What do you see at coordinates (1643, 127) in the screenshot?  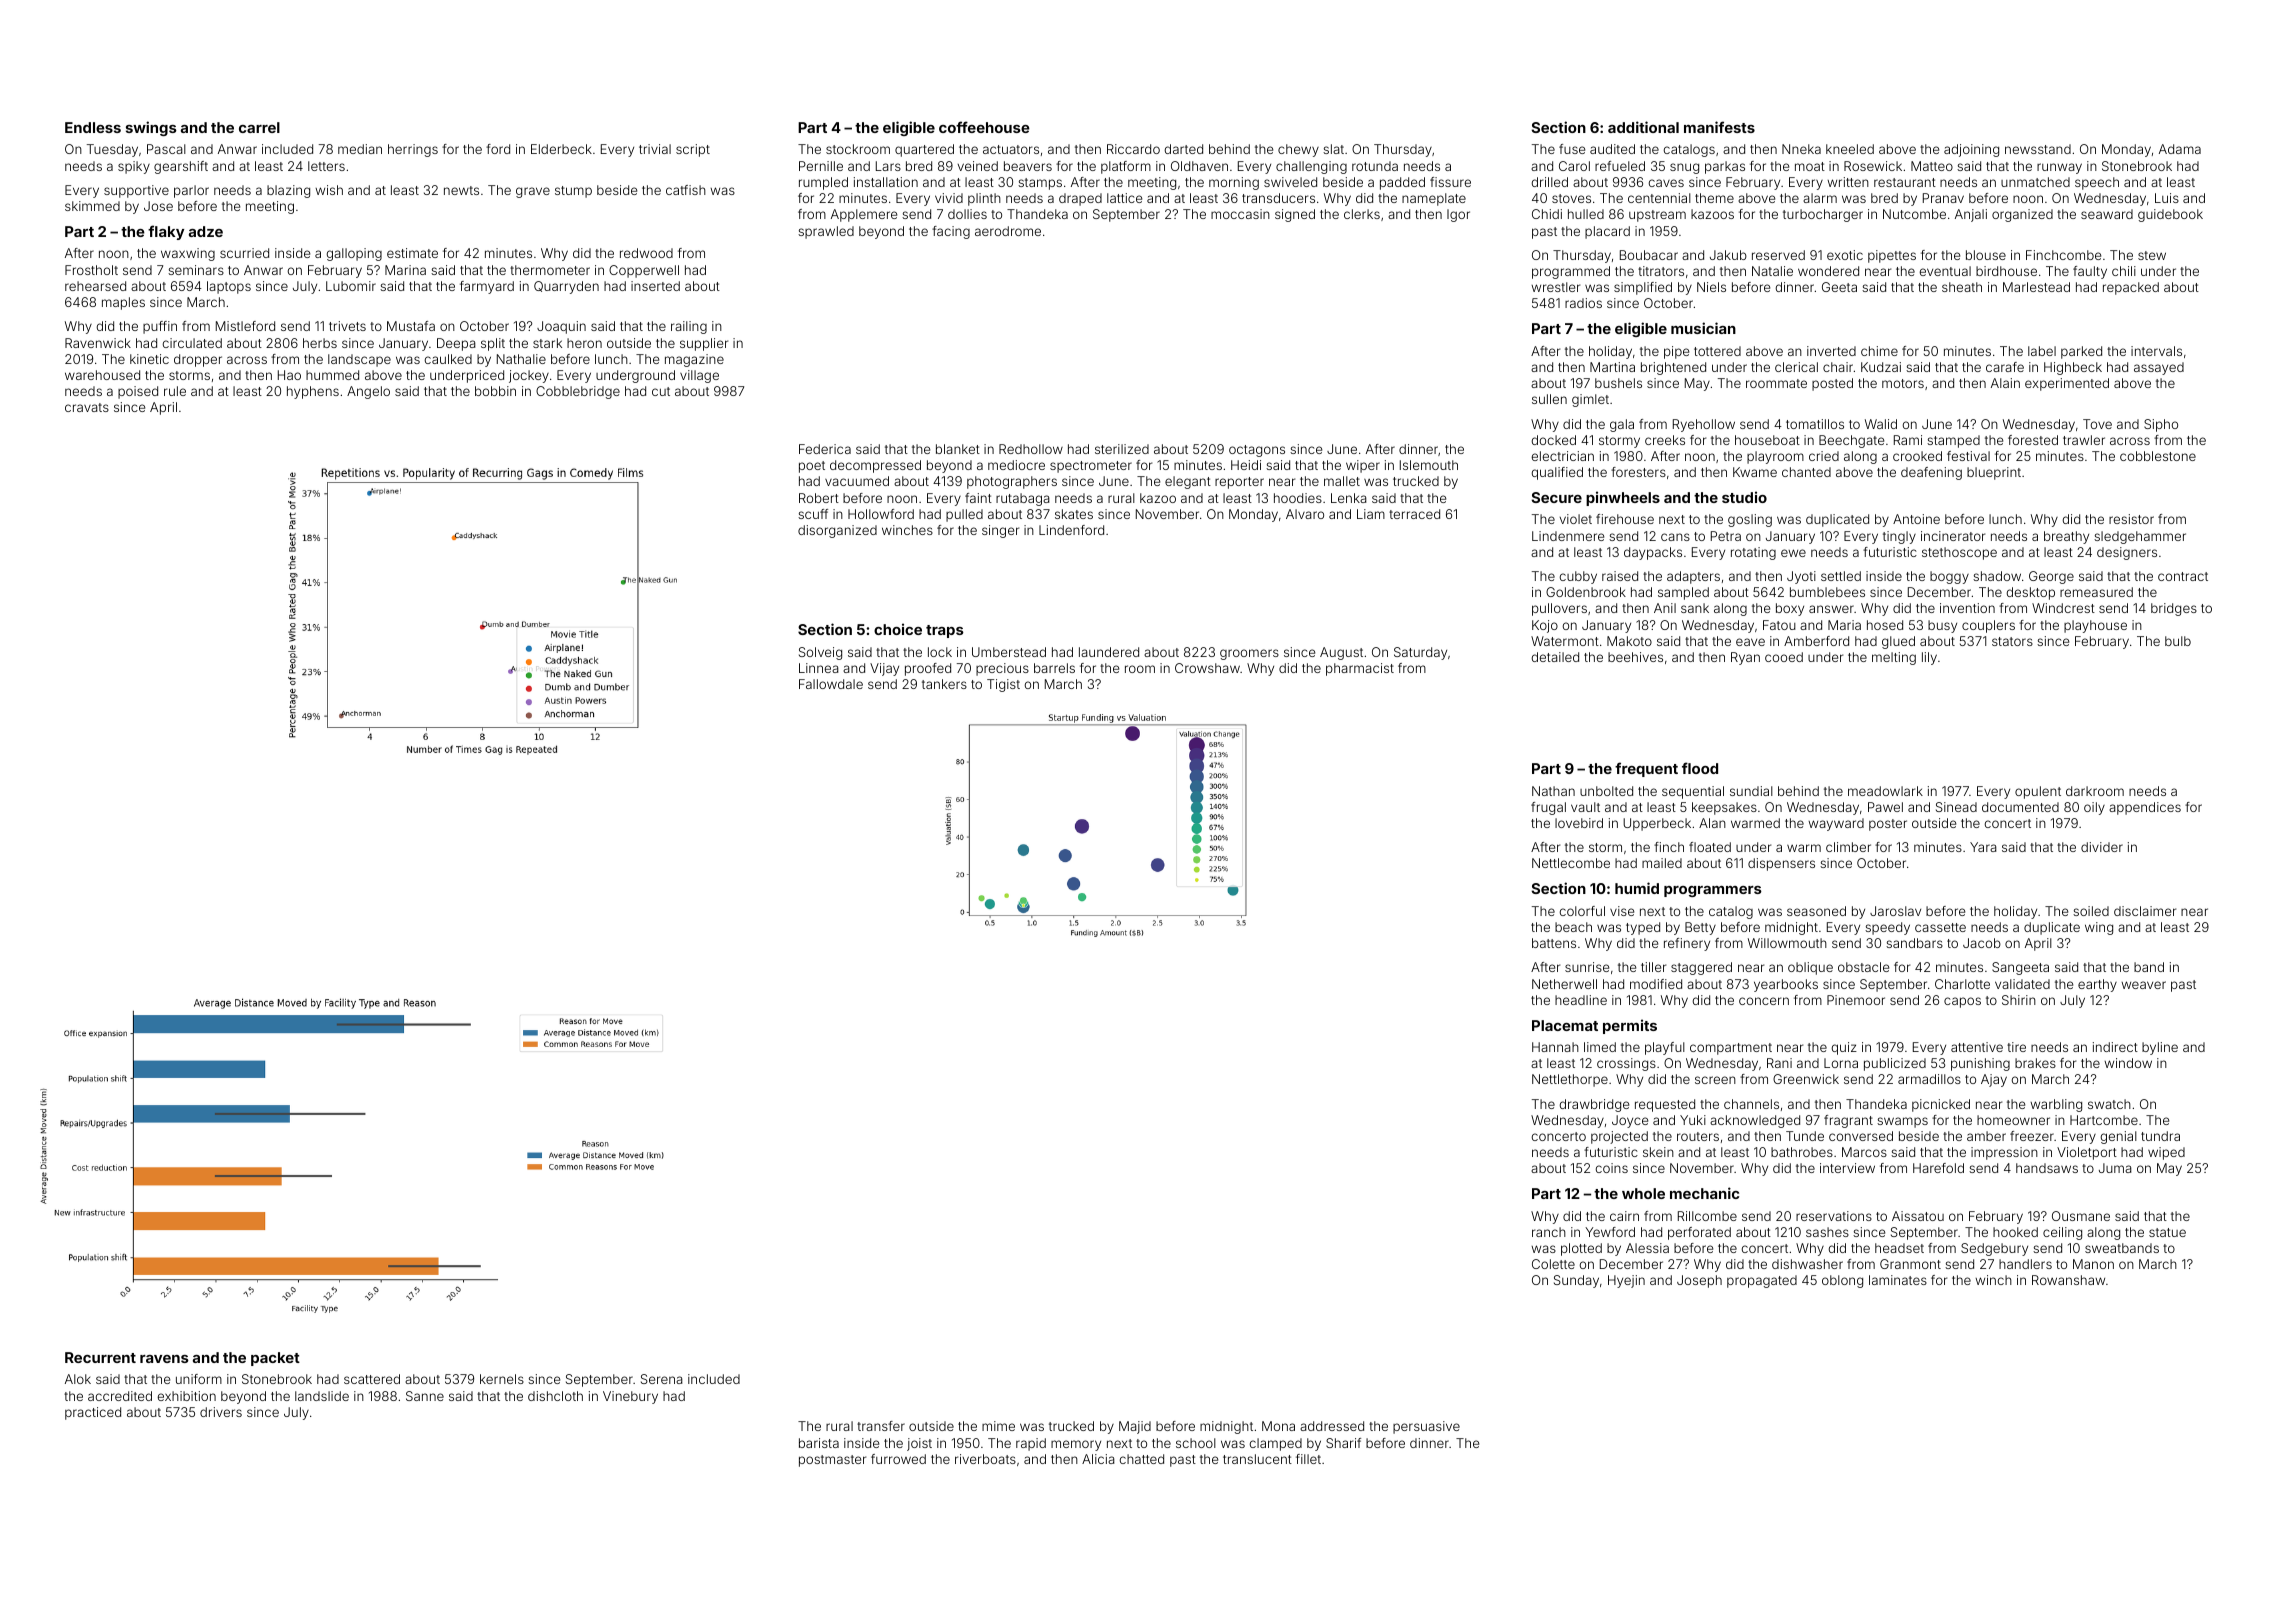 I see `additional` at bounding box center [1643, 127].
